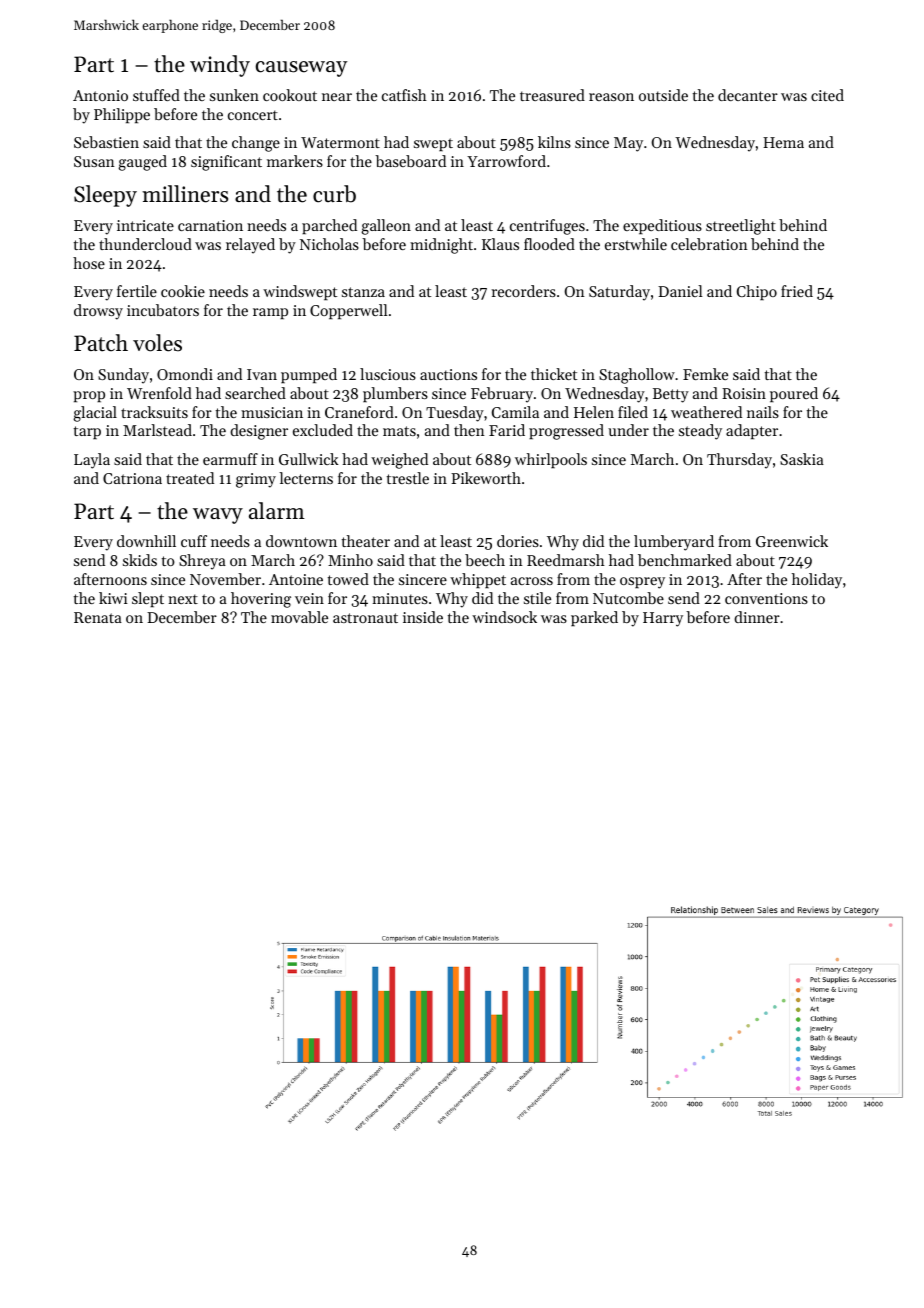 Image resolution: width=924 pixels, height=1308 pixels. I want to click on incubators, so click(163, 310).
